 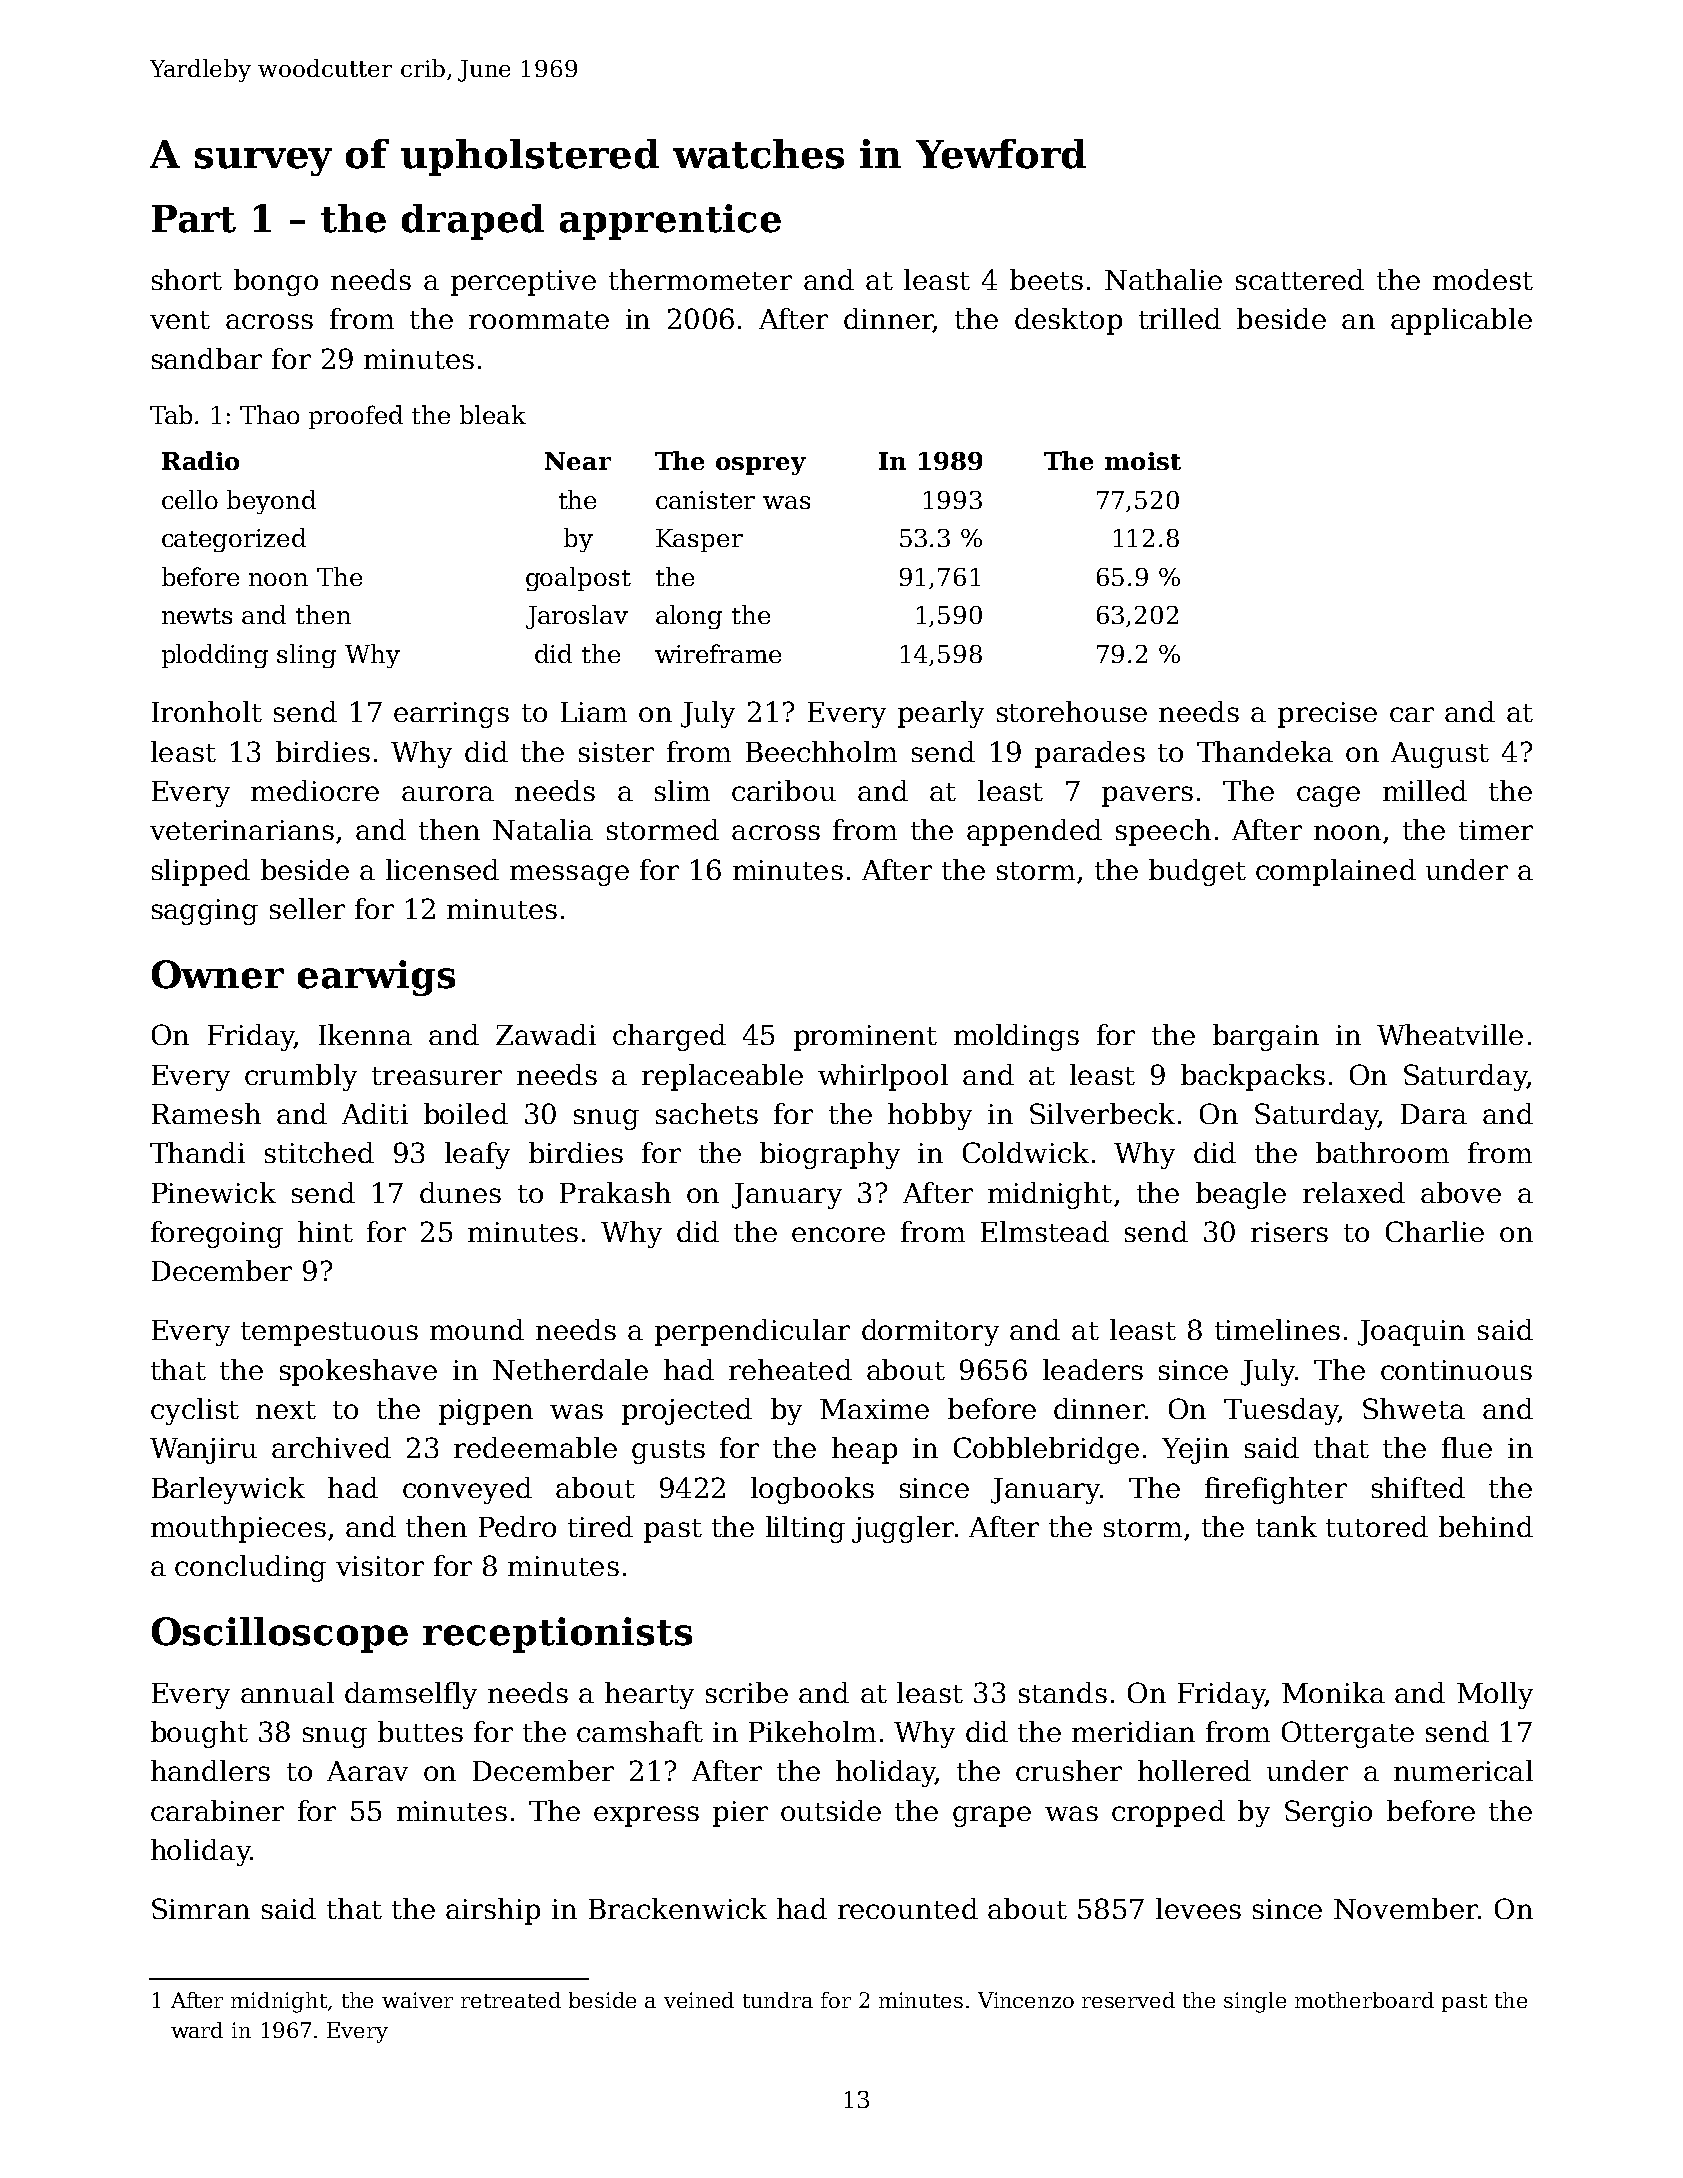 I want to click on cyclist, so click(x=195, y=1411).
